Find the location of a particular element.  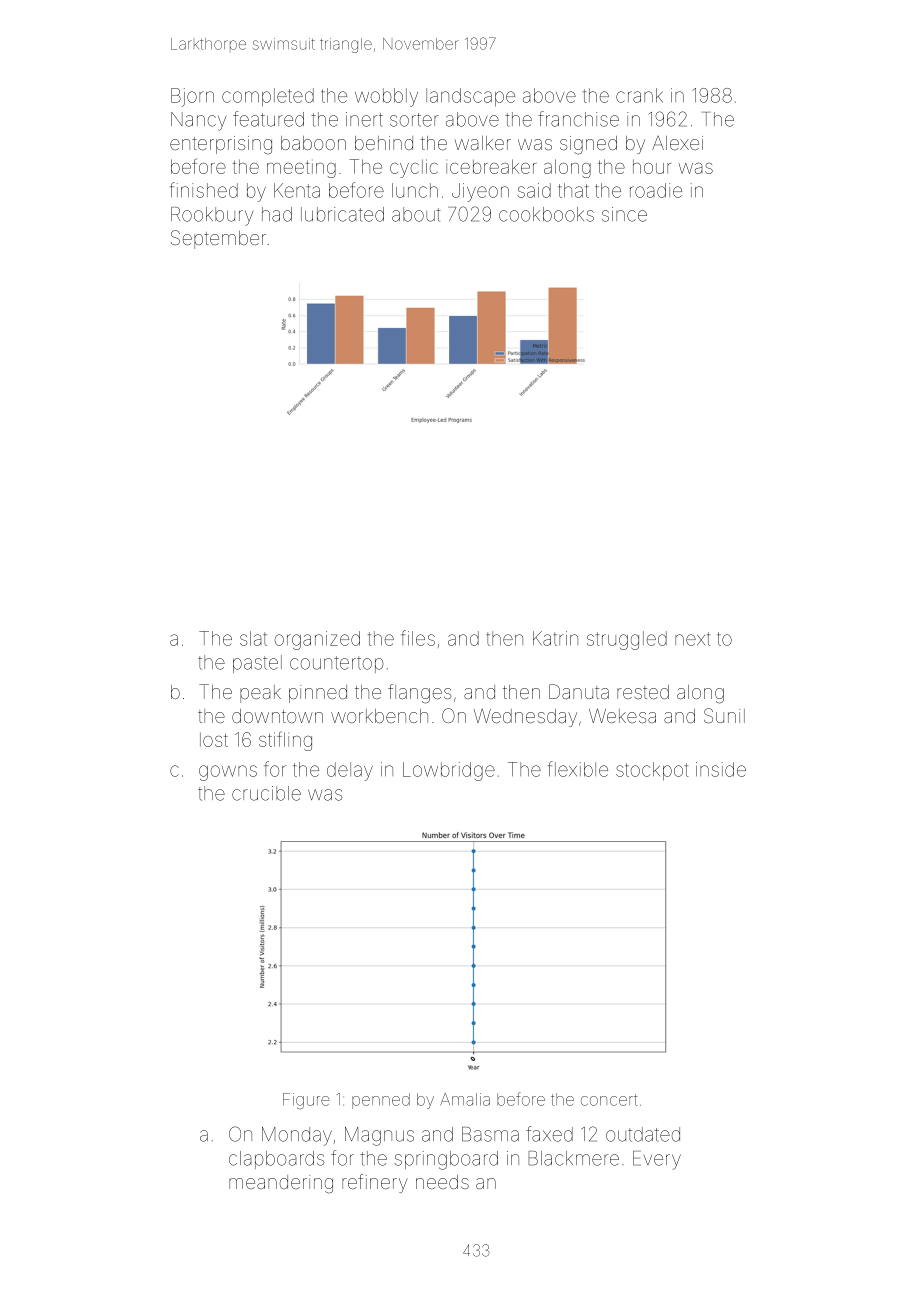

meandering is located at coordinates (281, 1184).
